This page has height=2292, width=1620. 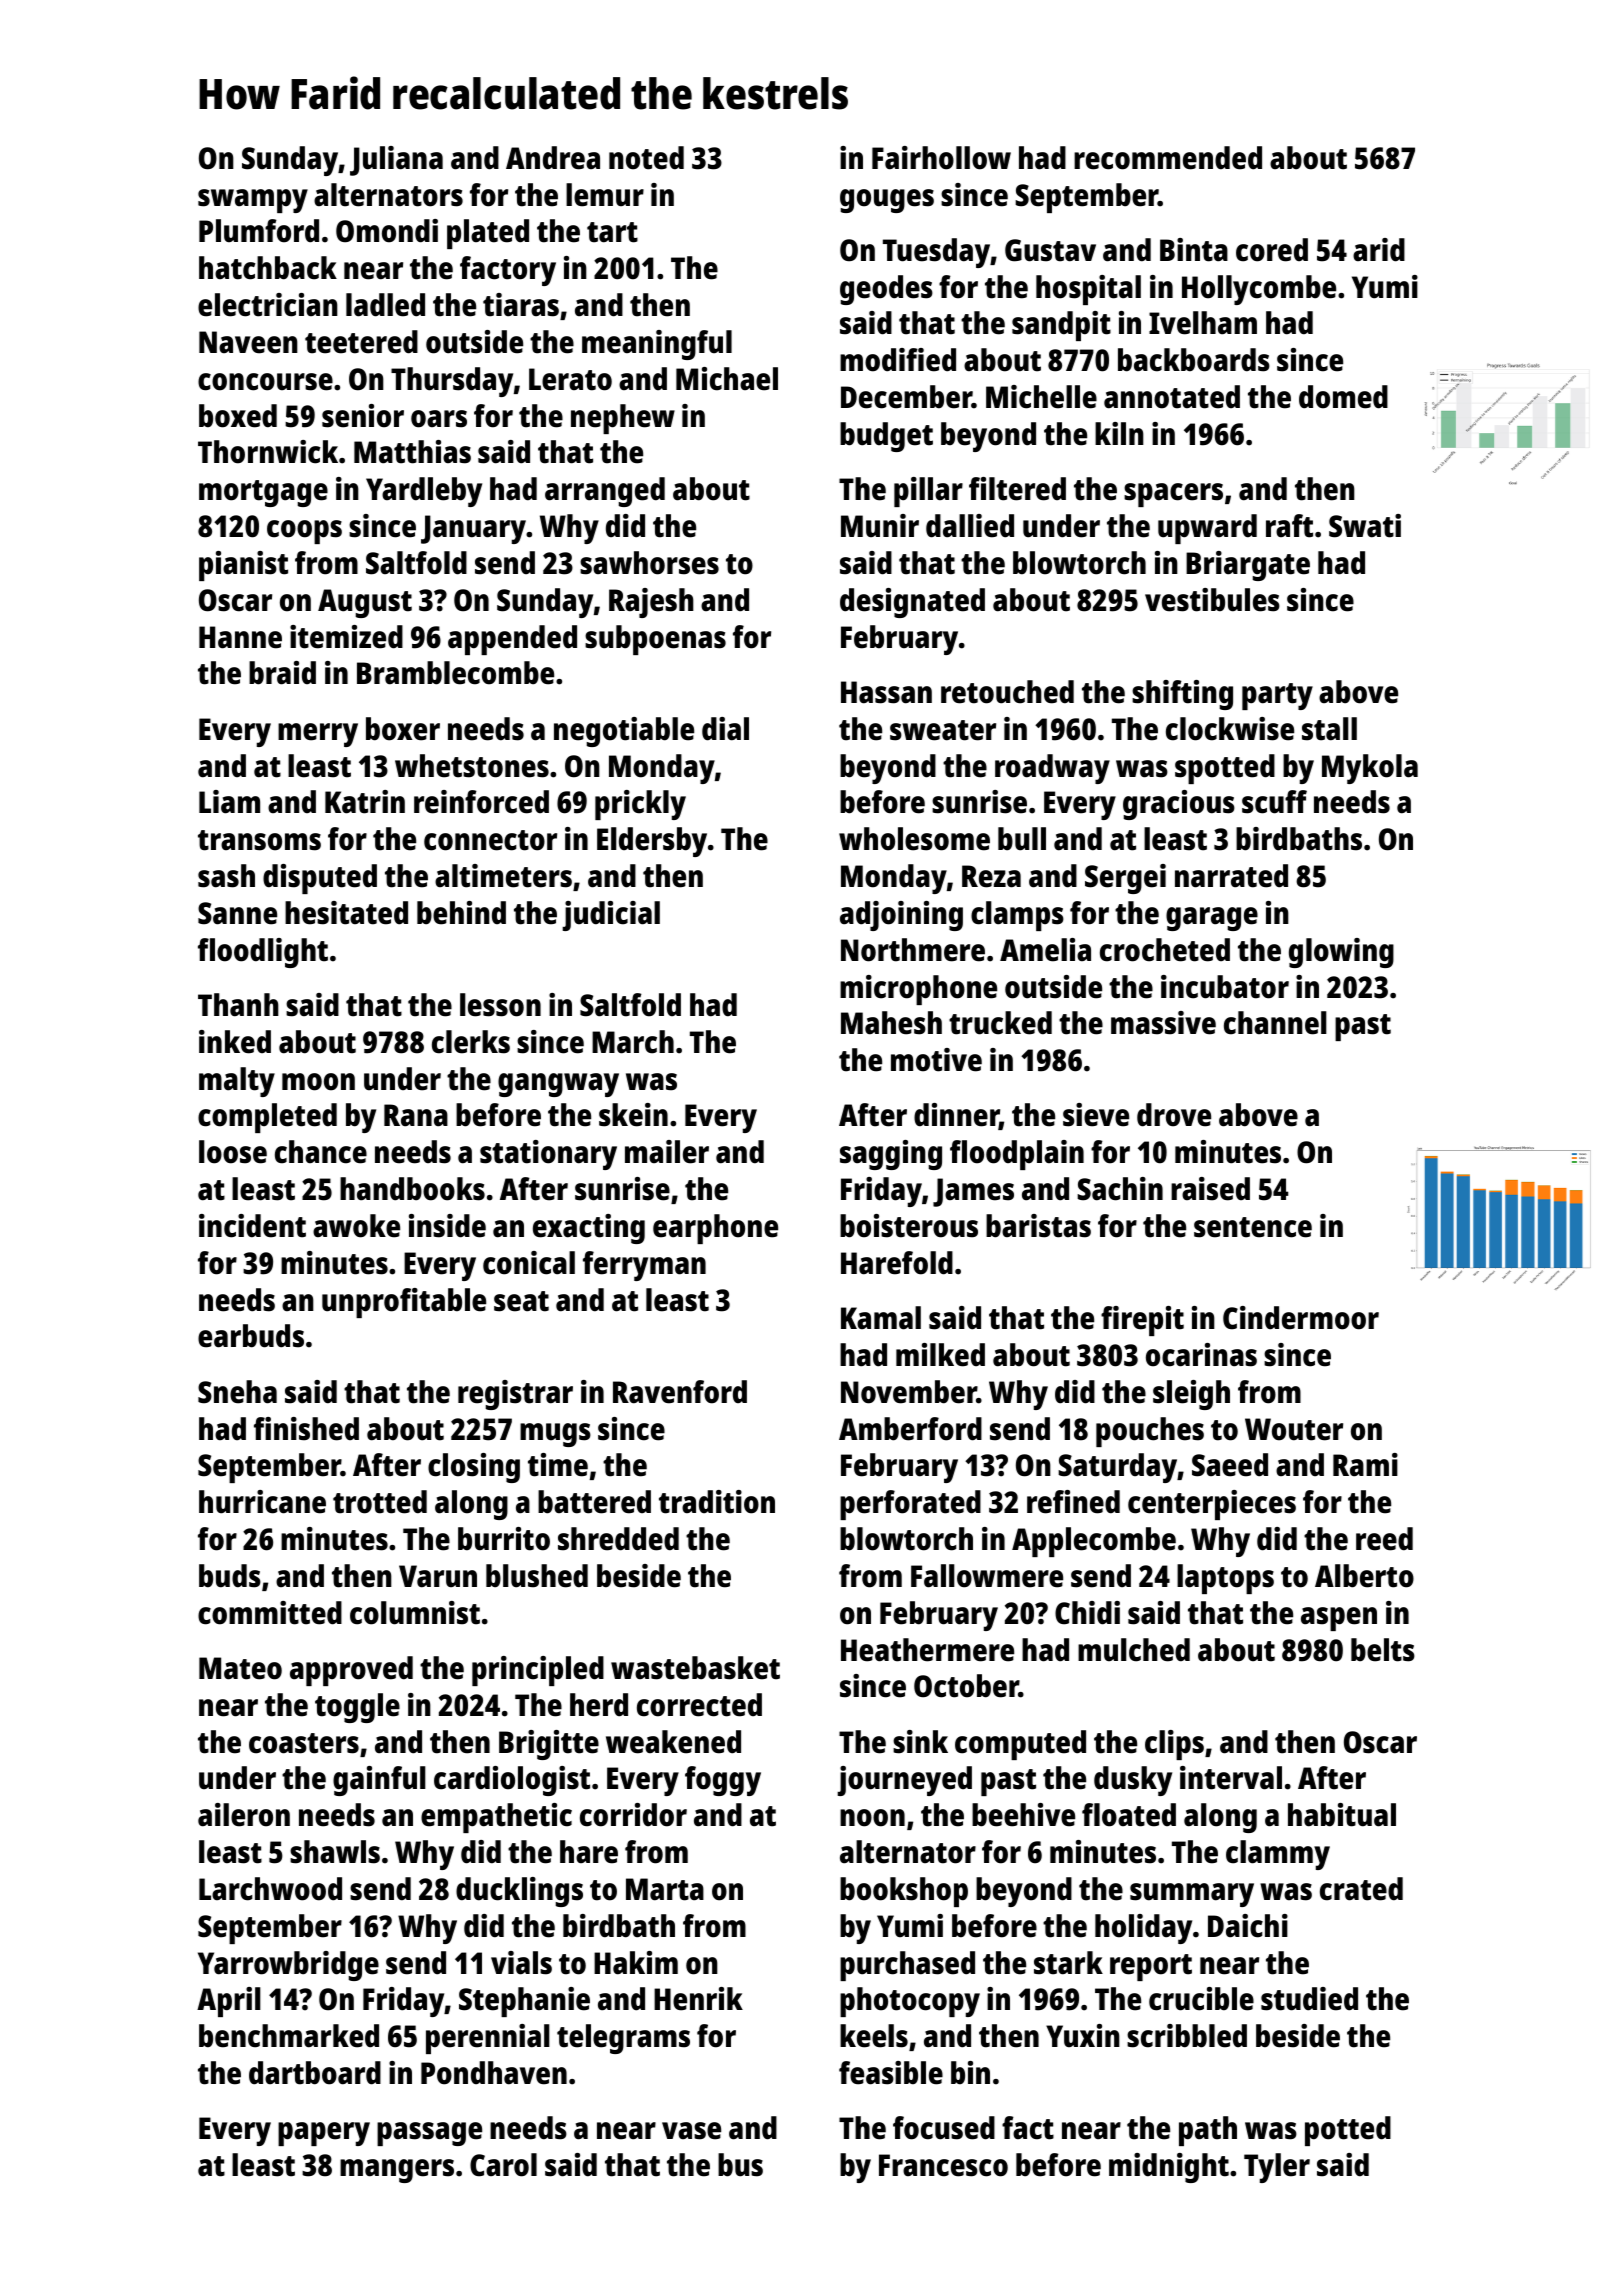 I want to click on recommended, so click(x=1168, y=158).
